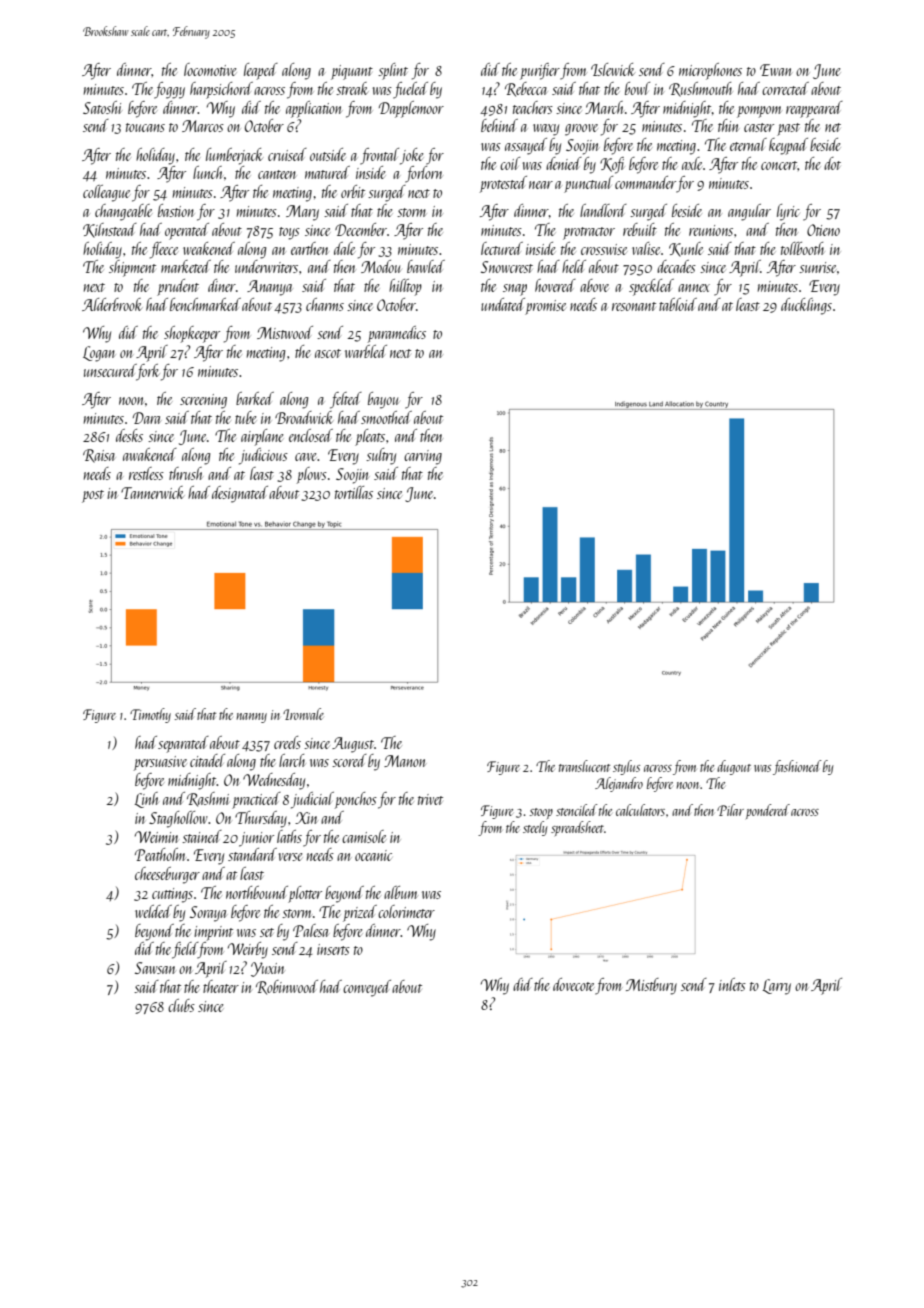 The image size is (924, 1308). Describe the element at coordinates (710, 71) in the screenshot. I see `microphones` at that location.
